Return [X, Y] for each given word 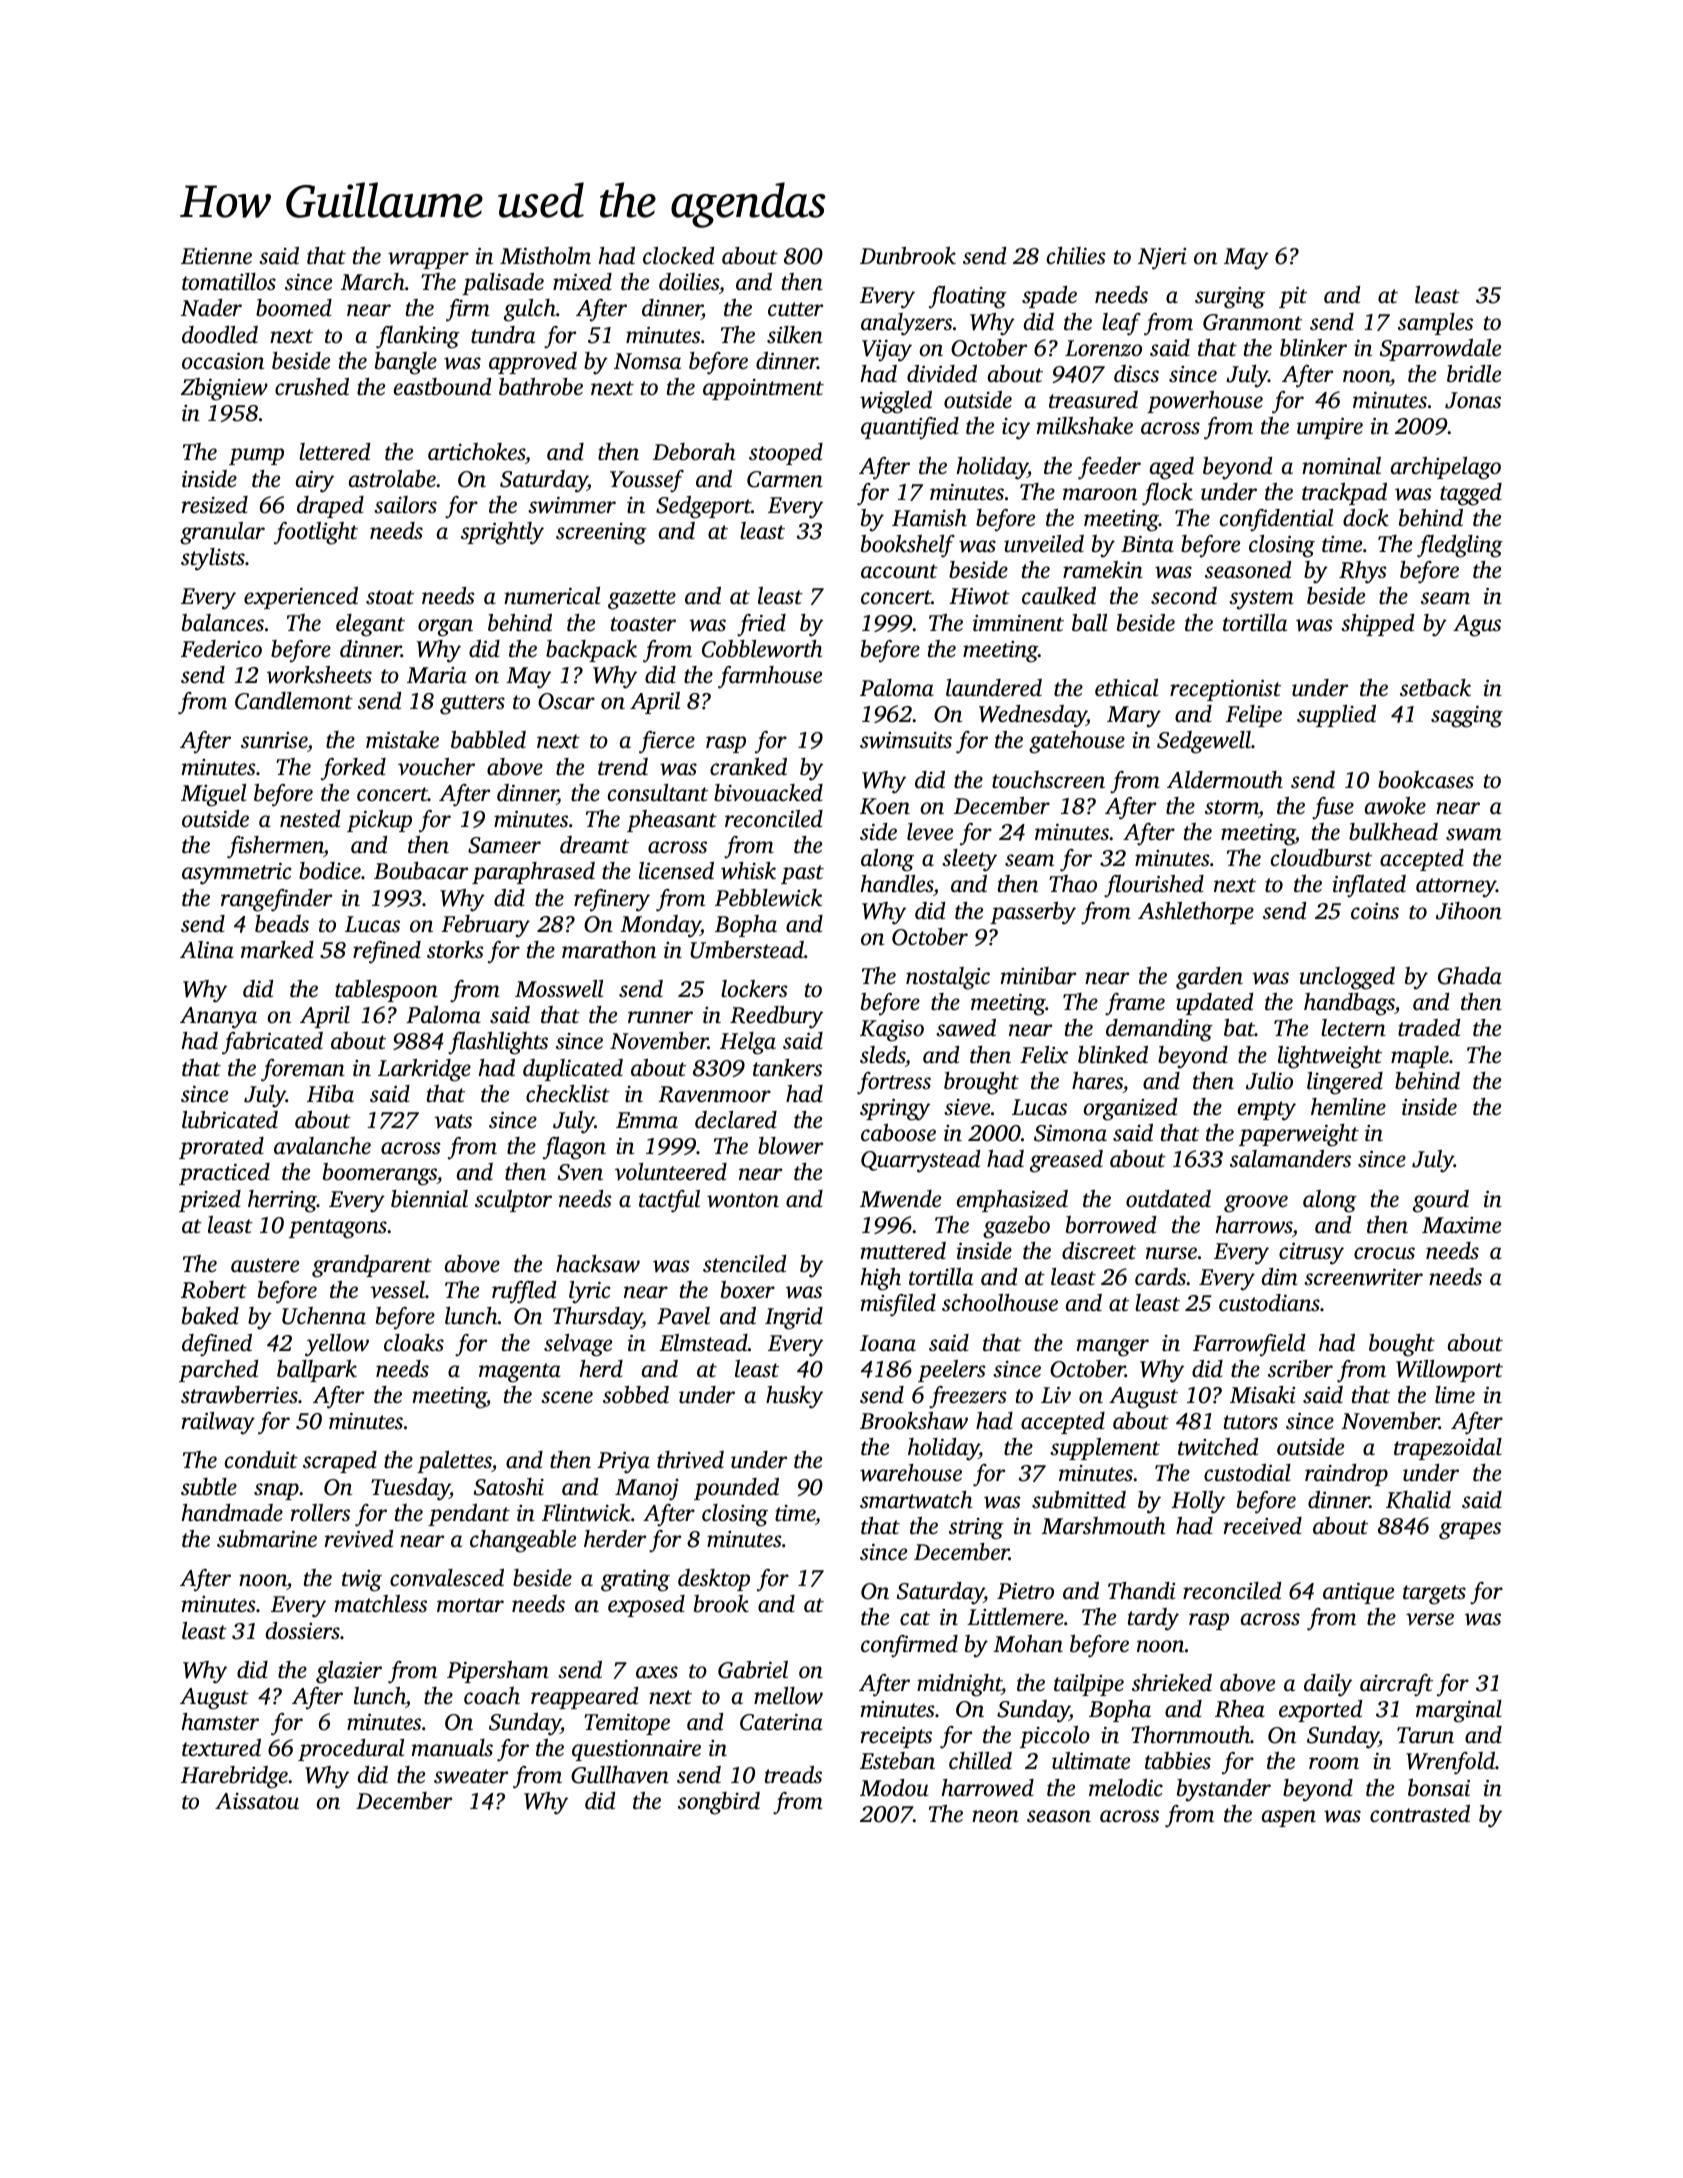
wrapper [428, 260]
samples [1435, 324]
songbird [719, 1803]
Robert [214, 1290]
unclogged [1347, 978]
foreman [303, 1070]
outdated [1168, 1199]
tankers [787, 1068]
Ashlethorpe [1196, 913]
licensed [676, 871]
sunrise [274, 740]
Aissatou [257, 1801]
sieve [967, 1107]
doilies [689, 282]
